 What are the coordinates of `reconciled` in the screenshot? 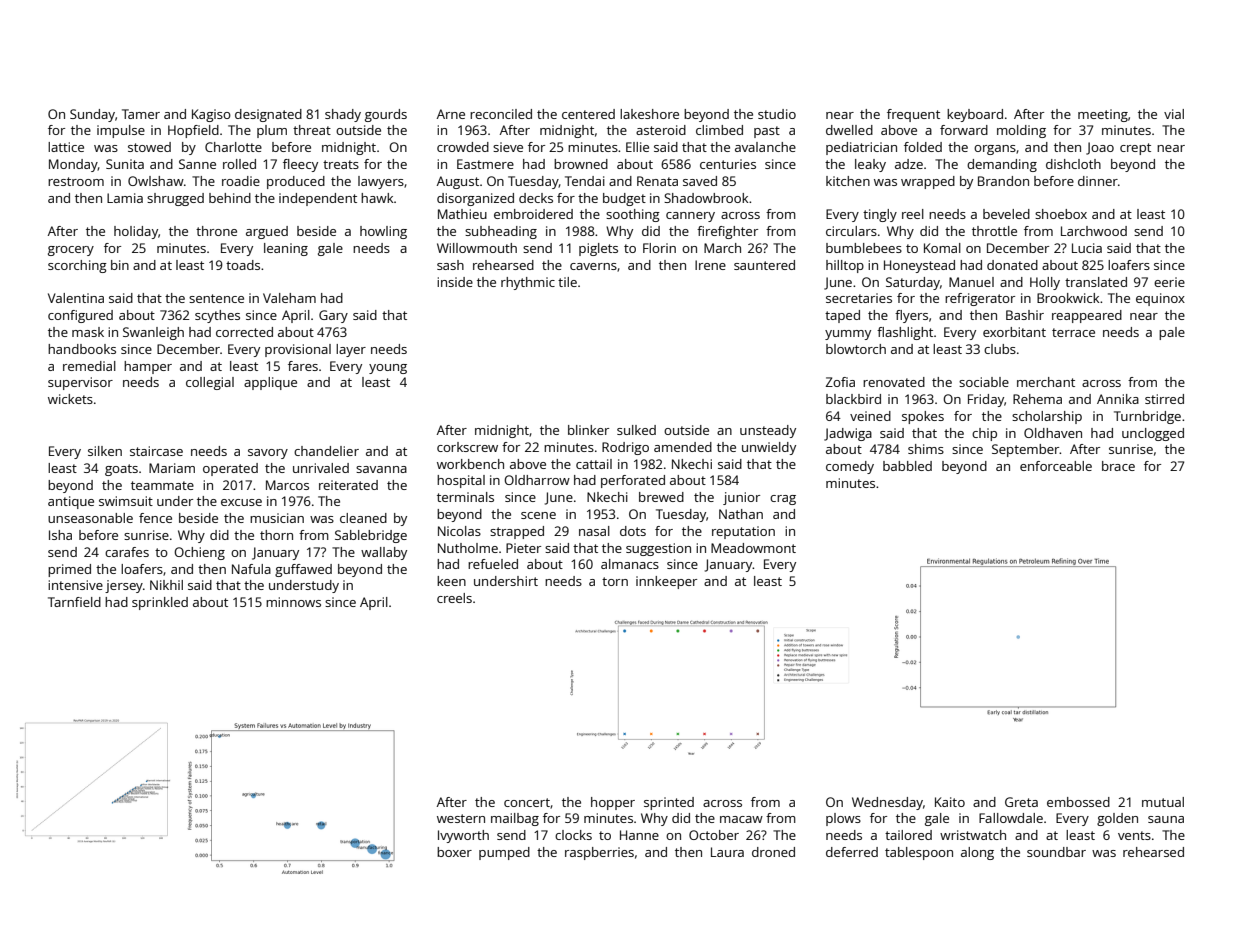 It's located at (501, 114).
